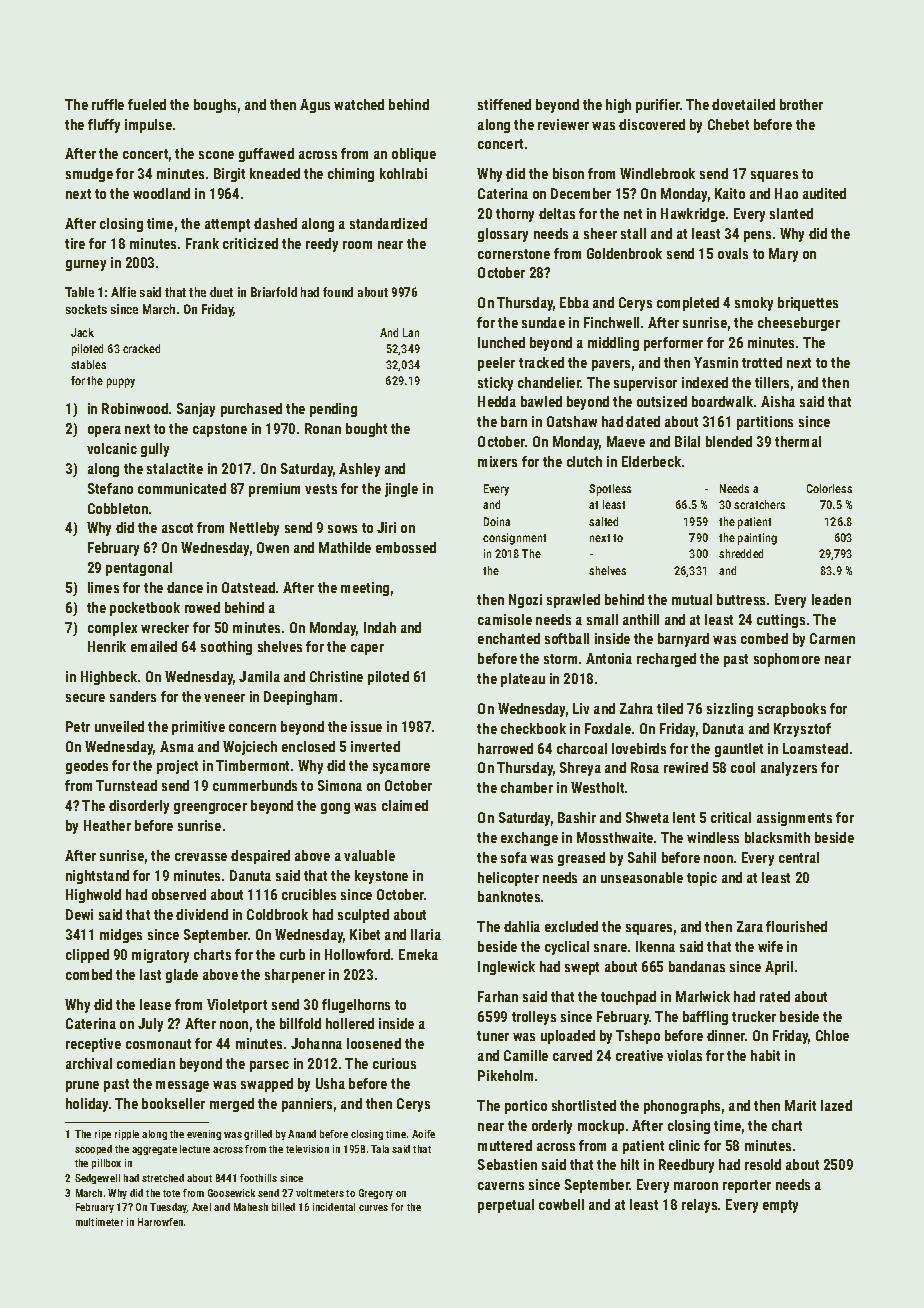  What do you see at coordinates (322, 245) in the image?
I see `reedy` at bounding box center [322, 245].
